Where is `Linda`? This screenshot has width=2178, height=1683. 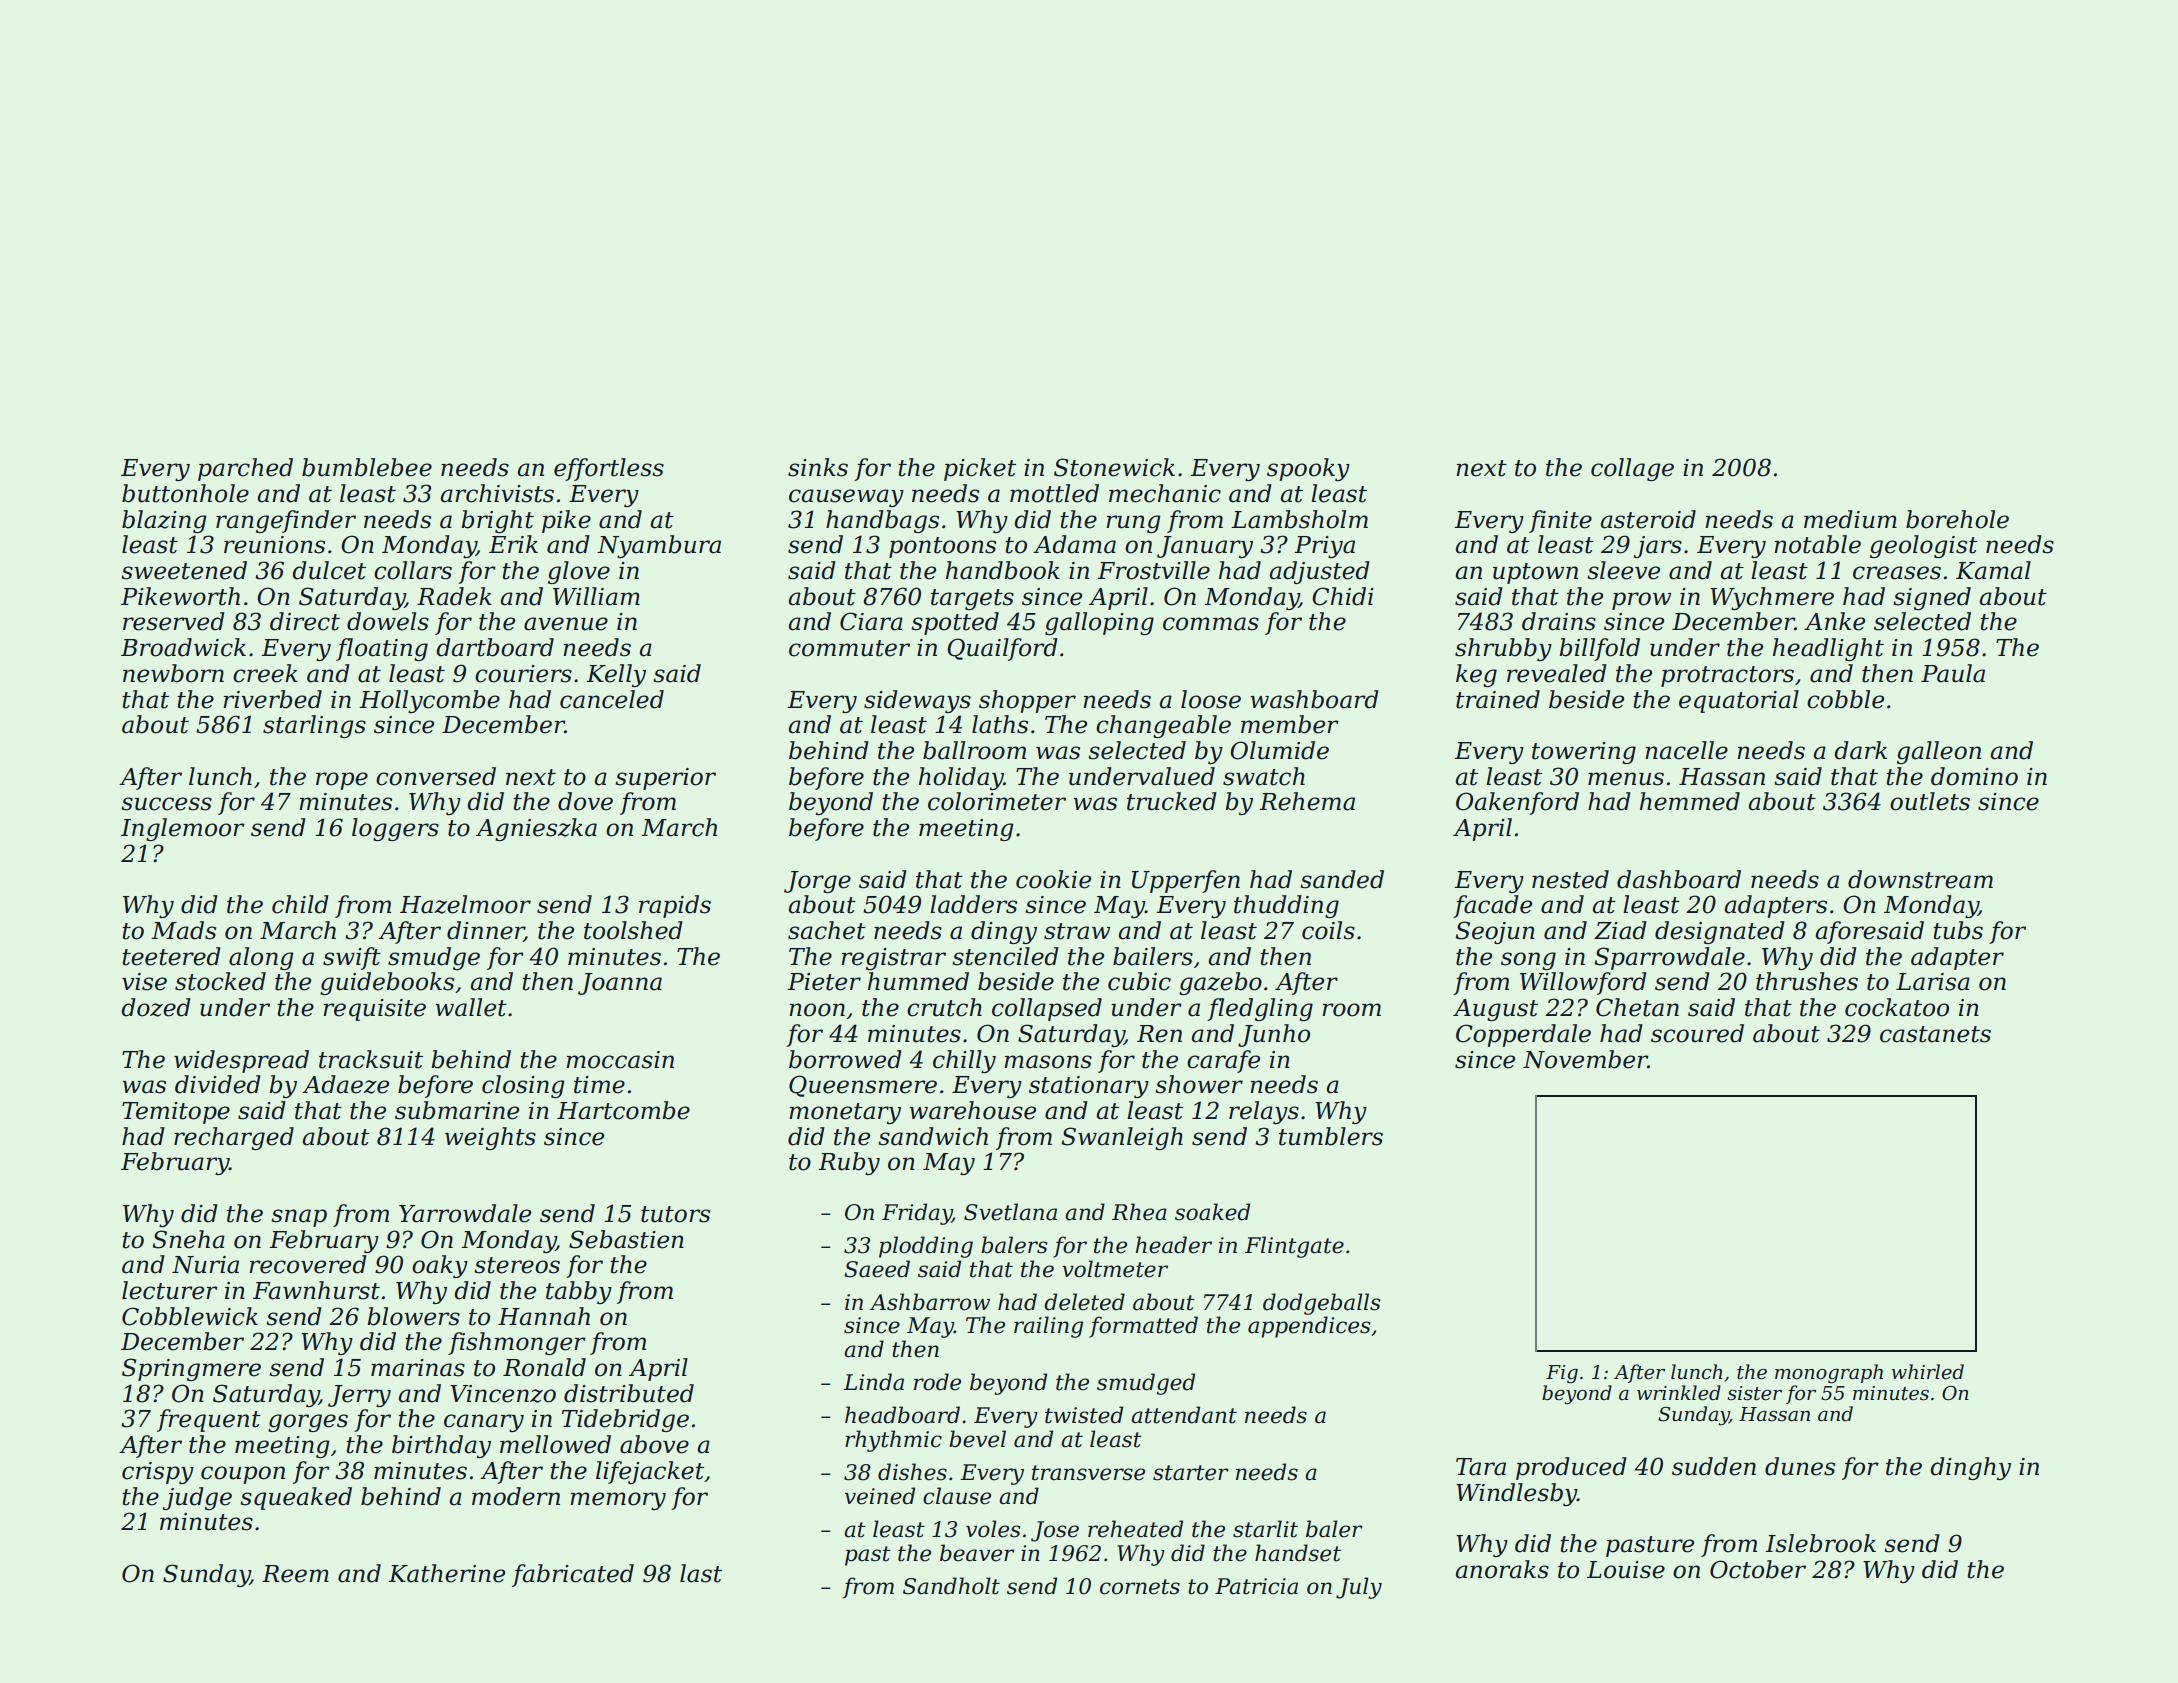
Linda is located at coordinates (873, 1382).
